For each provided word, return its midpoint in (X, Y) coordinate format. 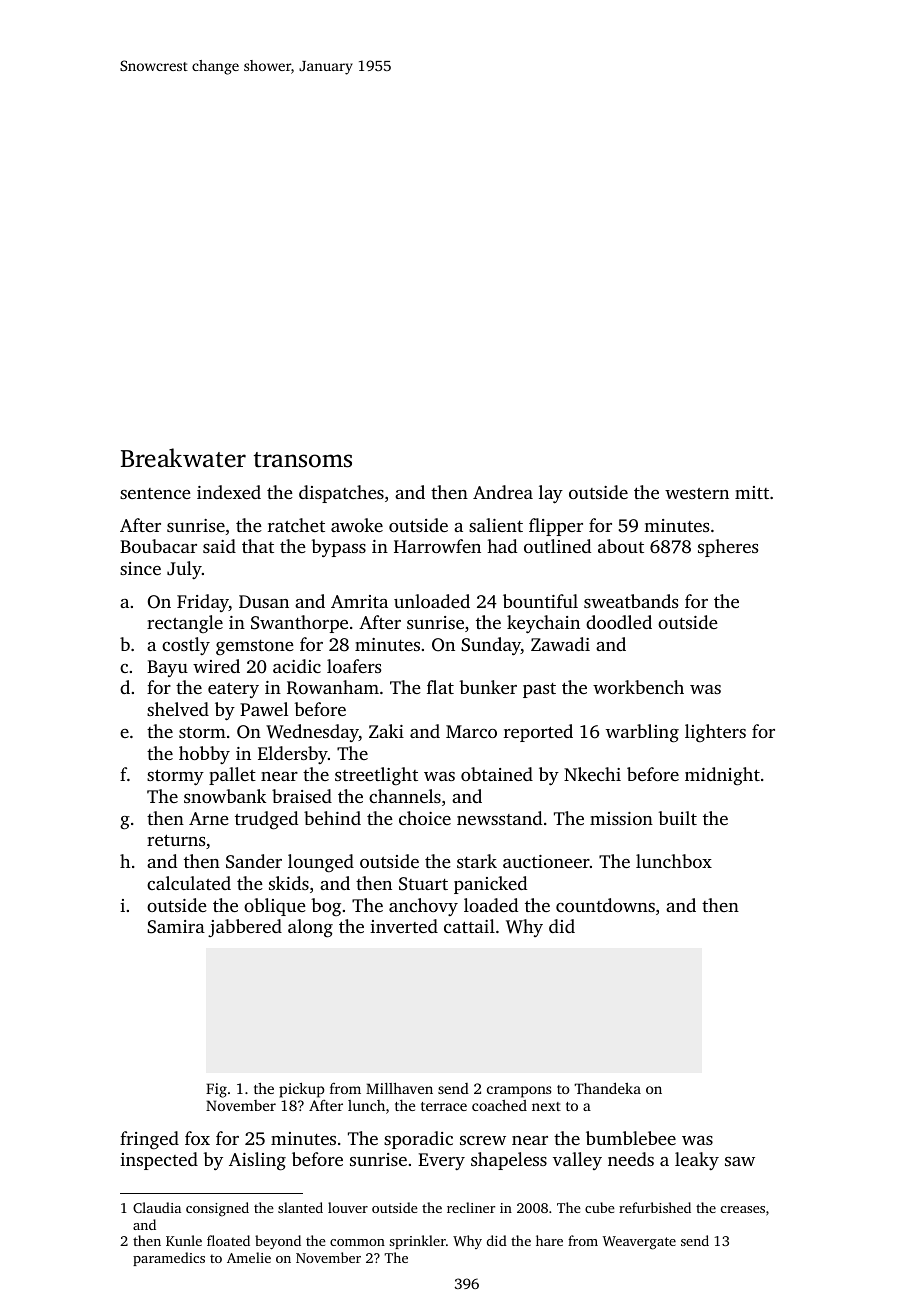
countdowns (605, 905)
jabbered (245, 928)
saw (740, 1161)
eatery (233, 690)
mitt (752, 492)
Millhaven (399, 1088)
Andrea (503, 492)
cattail (469, 926)
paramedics (169, 1259)
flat (440, 687)
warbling (642, 733)
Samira (176, 927)
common (357, 1242)
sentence (155, 493)
